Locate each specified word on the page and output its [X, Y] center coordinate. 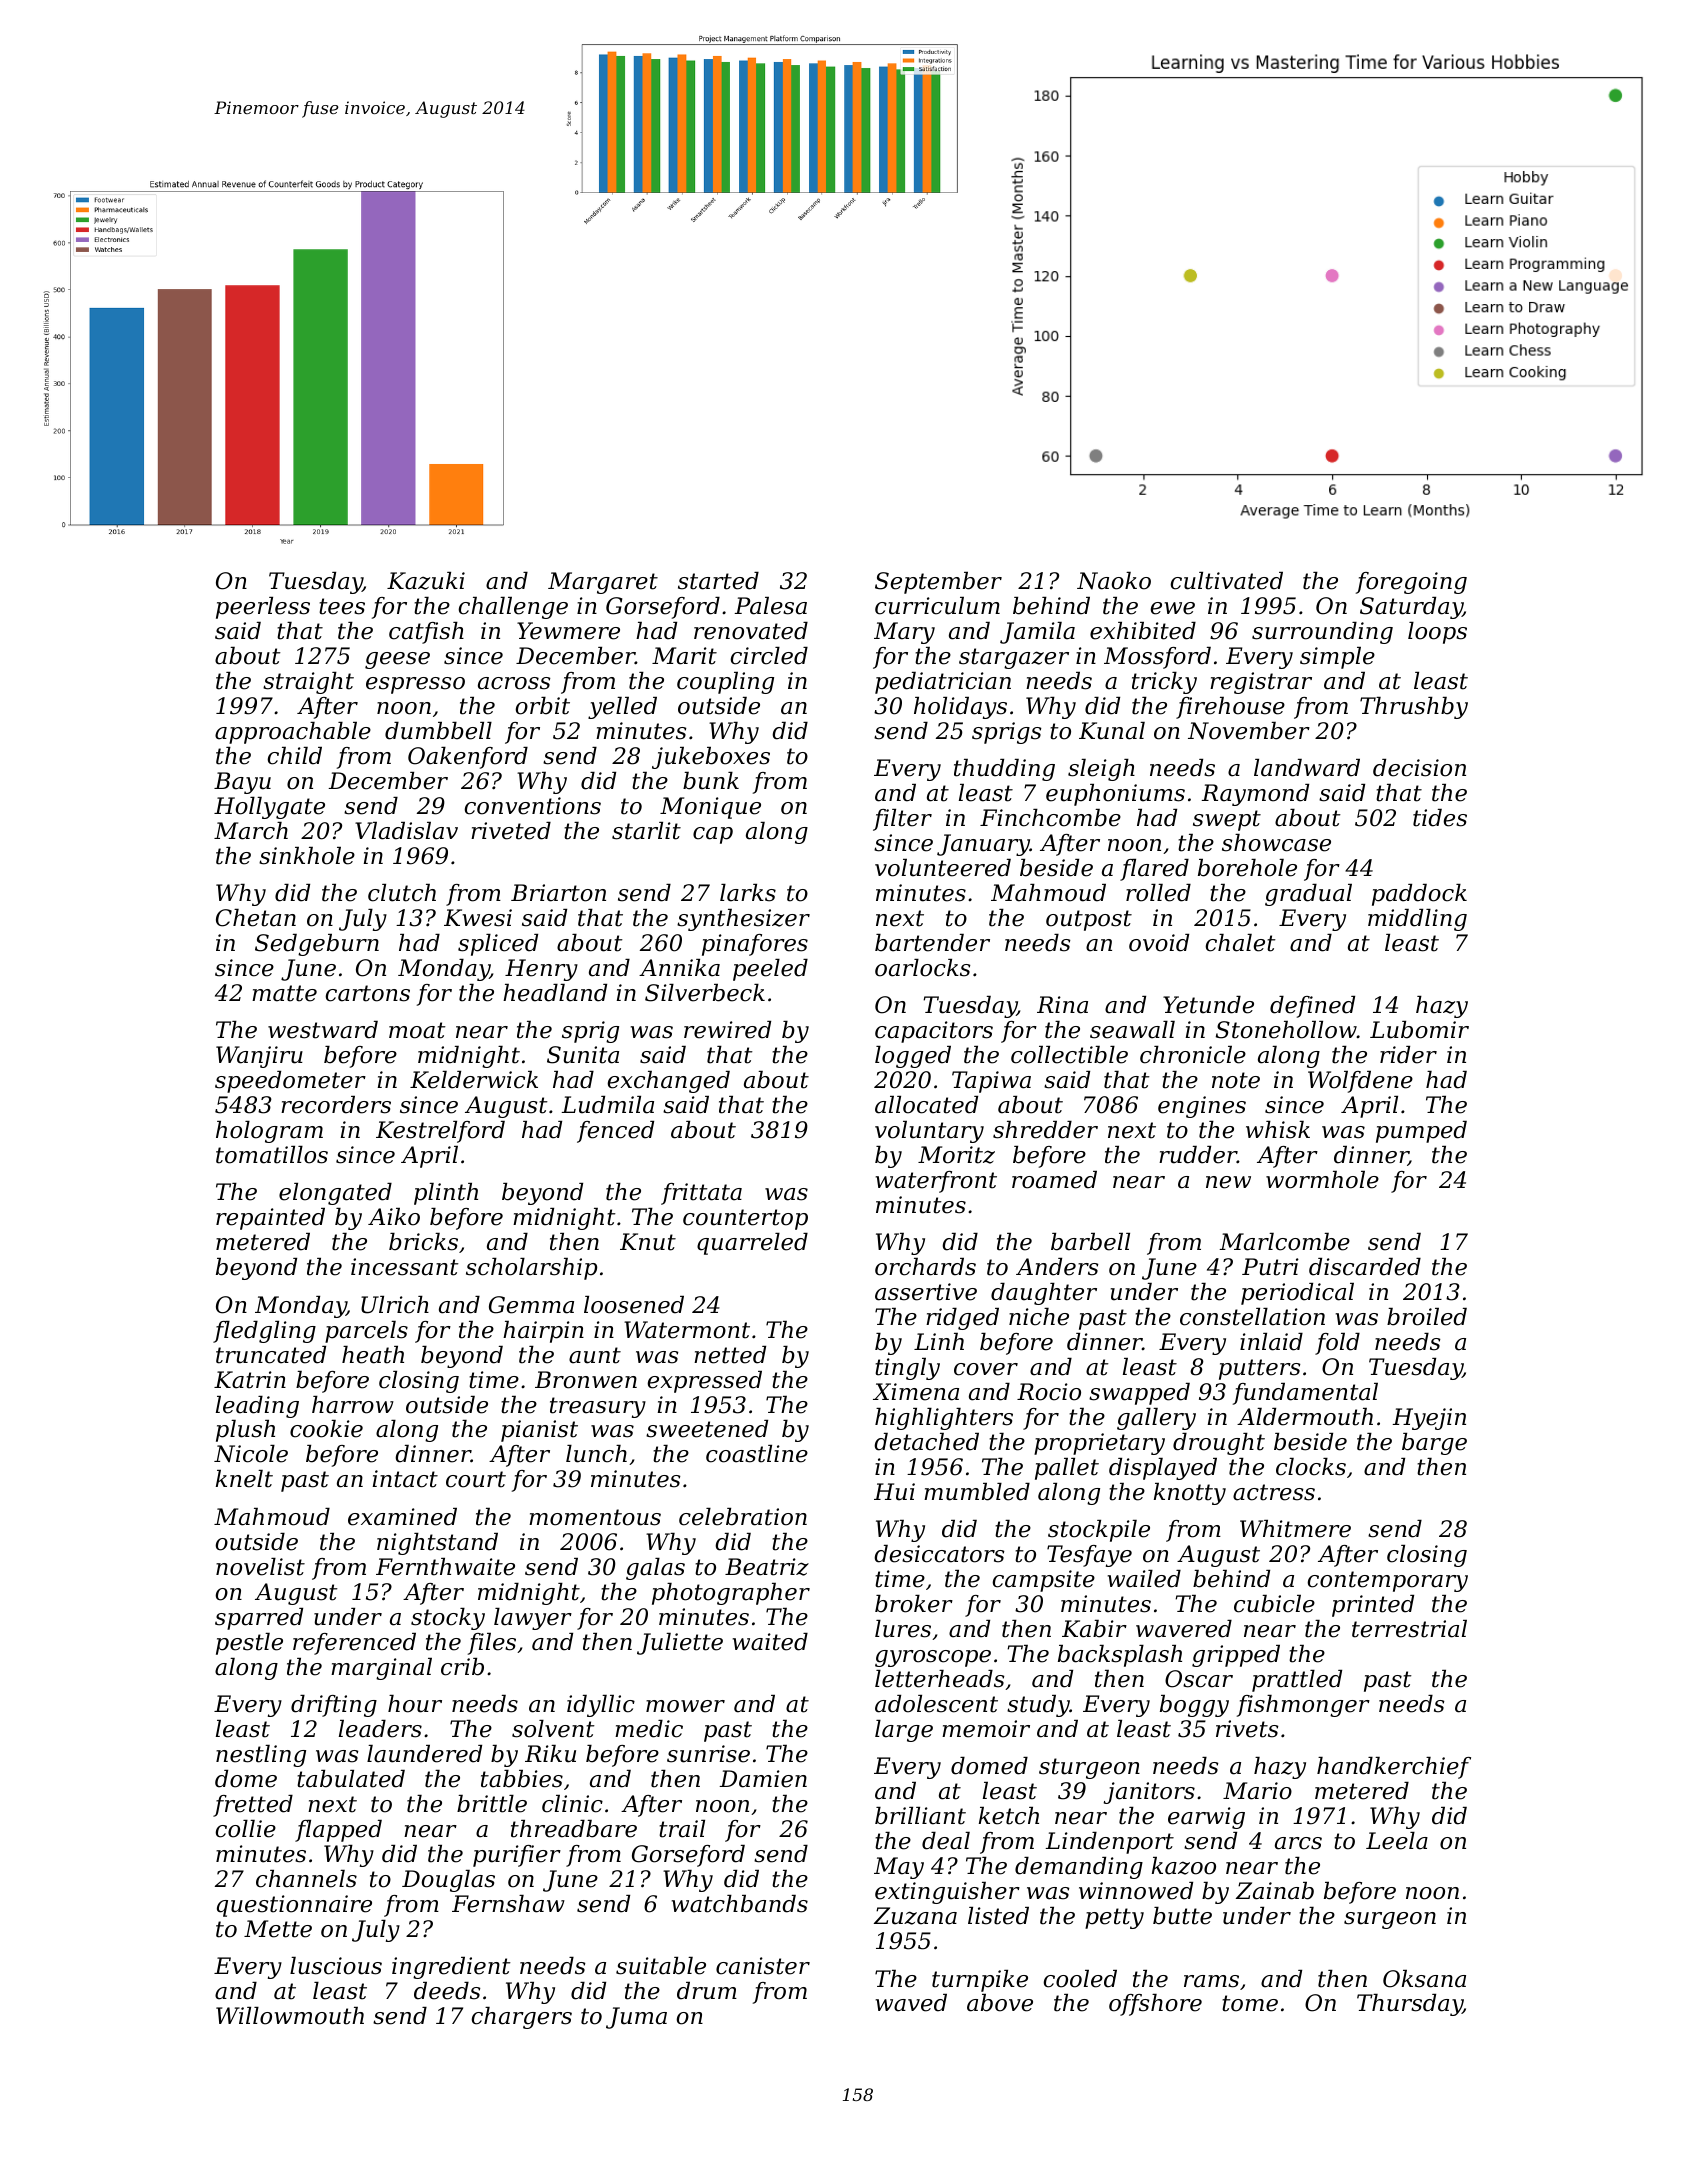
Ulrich [395, 1305]
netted [730, 1355]
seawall [1132, 1030]
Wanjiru [259, 1057]
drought [1219, 1444]
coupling [725, 683]
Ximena [916, 1392]
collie [245, 1829]
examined [402, 1517]
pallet [1067, 1469]
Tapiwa [991, 1082]
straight [308, 683]
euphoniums [1115, 795]
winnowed [1136, 1891]
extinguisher [947, 1893]
